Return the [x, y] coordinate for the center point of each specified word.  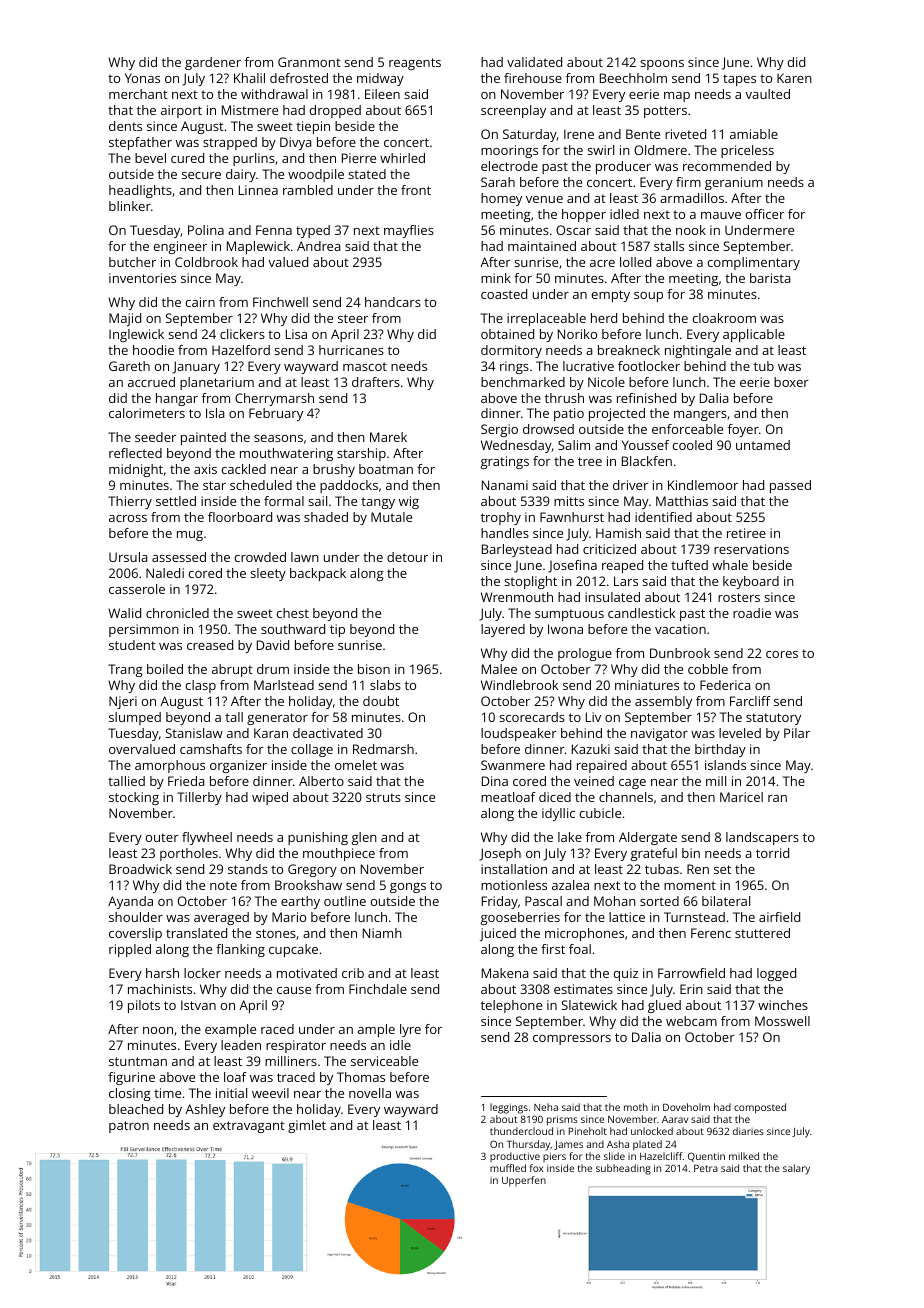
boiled [165, 669]
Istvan [198, 1005]
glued [664, 1006]
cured [187, 158]
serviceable [384, 1061]
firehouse [533, 78]
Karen [794, 78]
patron [129, 1127]
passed [790, 486]
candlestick [641, 613]
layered [503, 630]
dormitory [511, 351]
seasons [278, 438]
